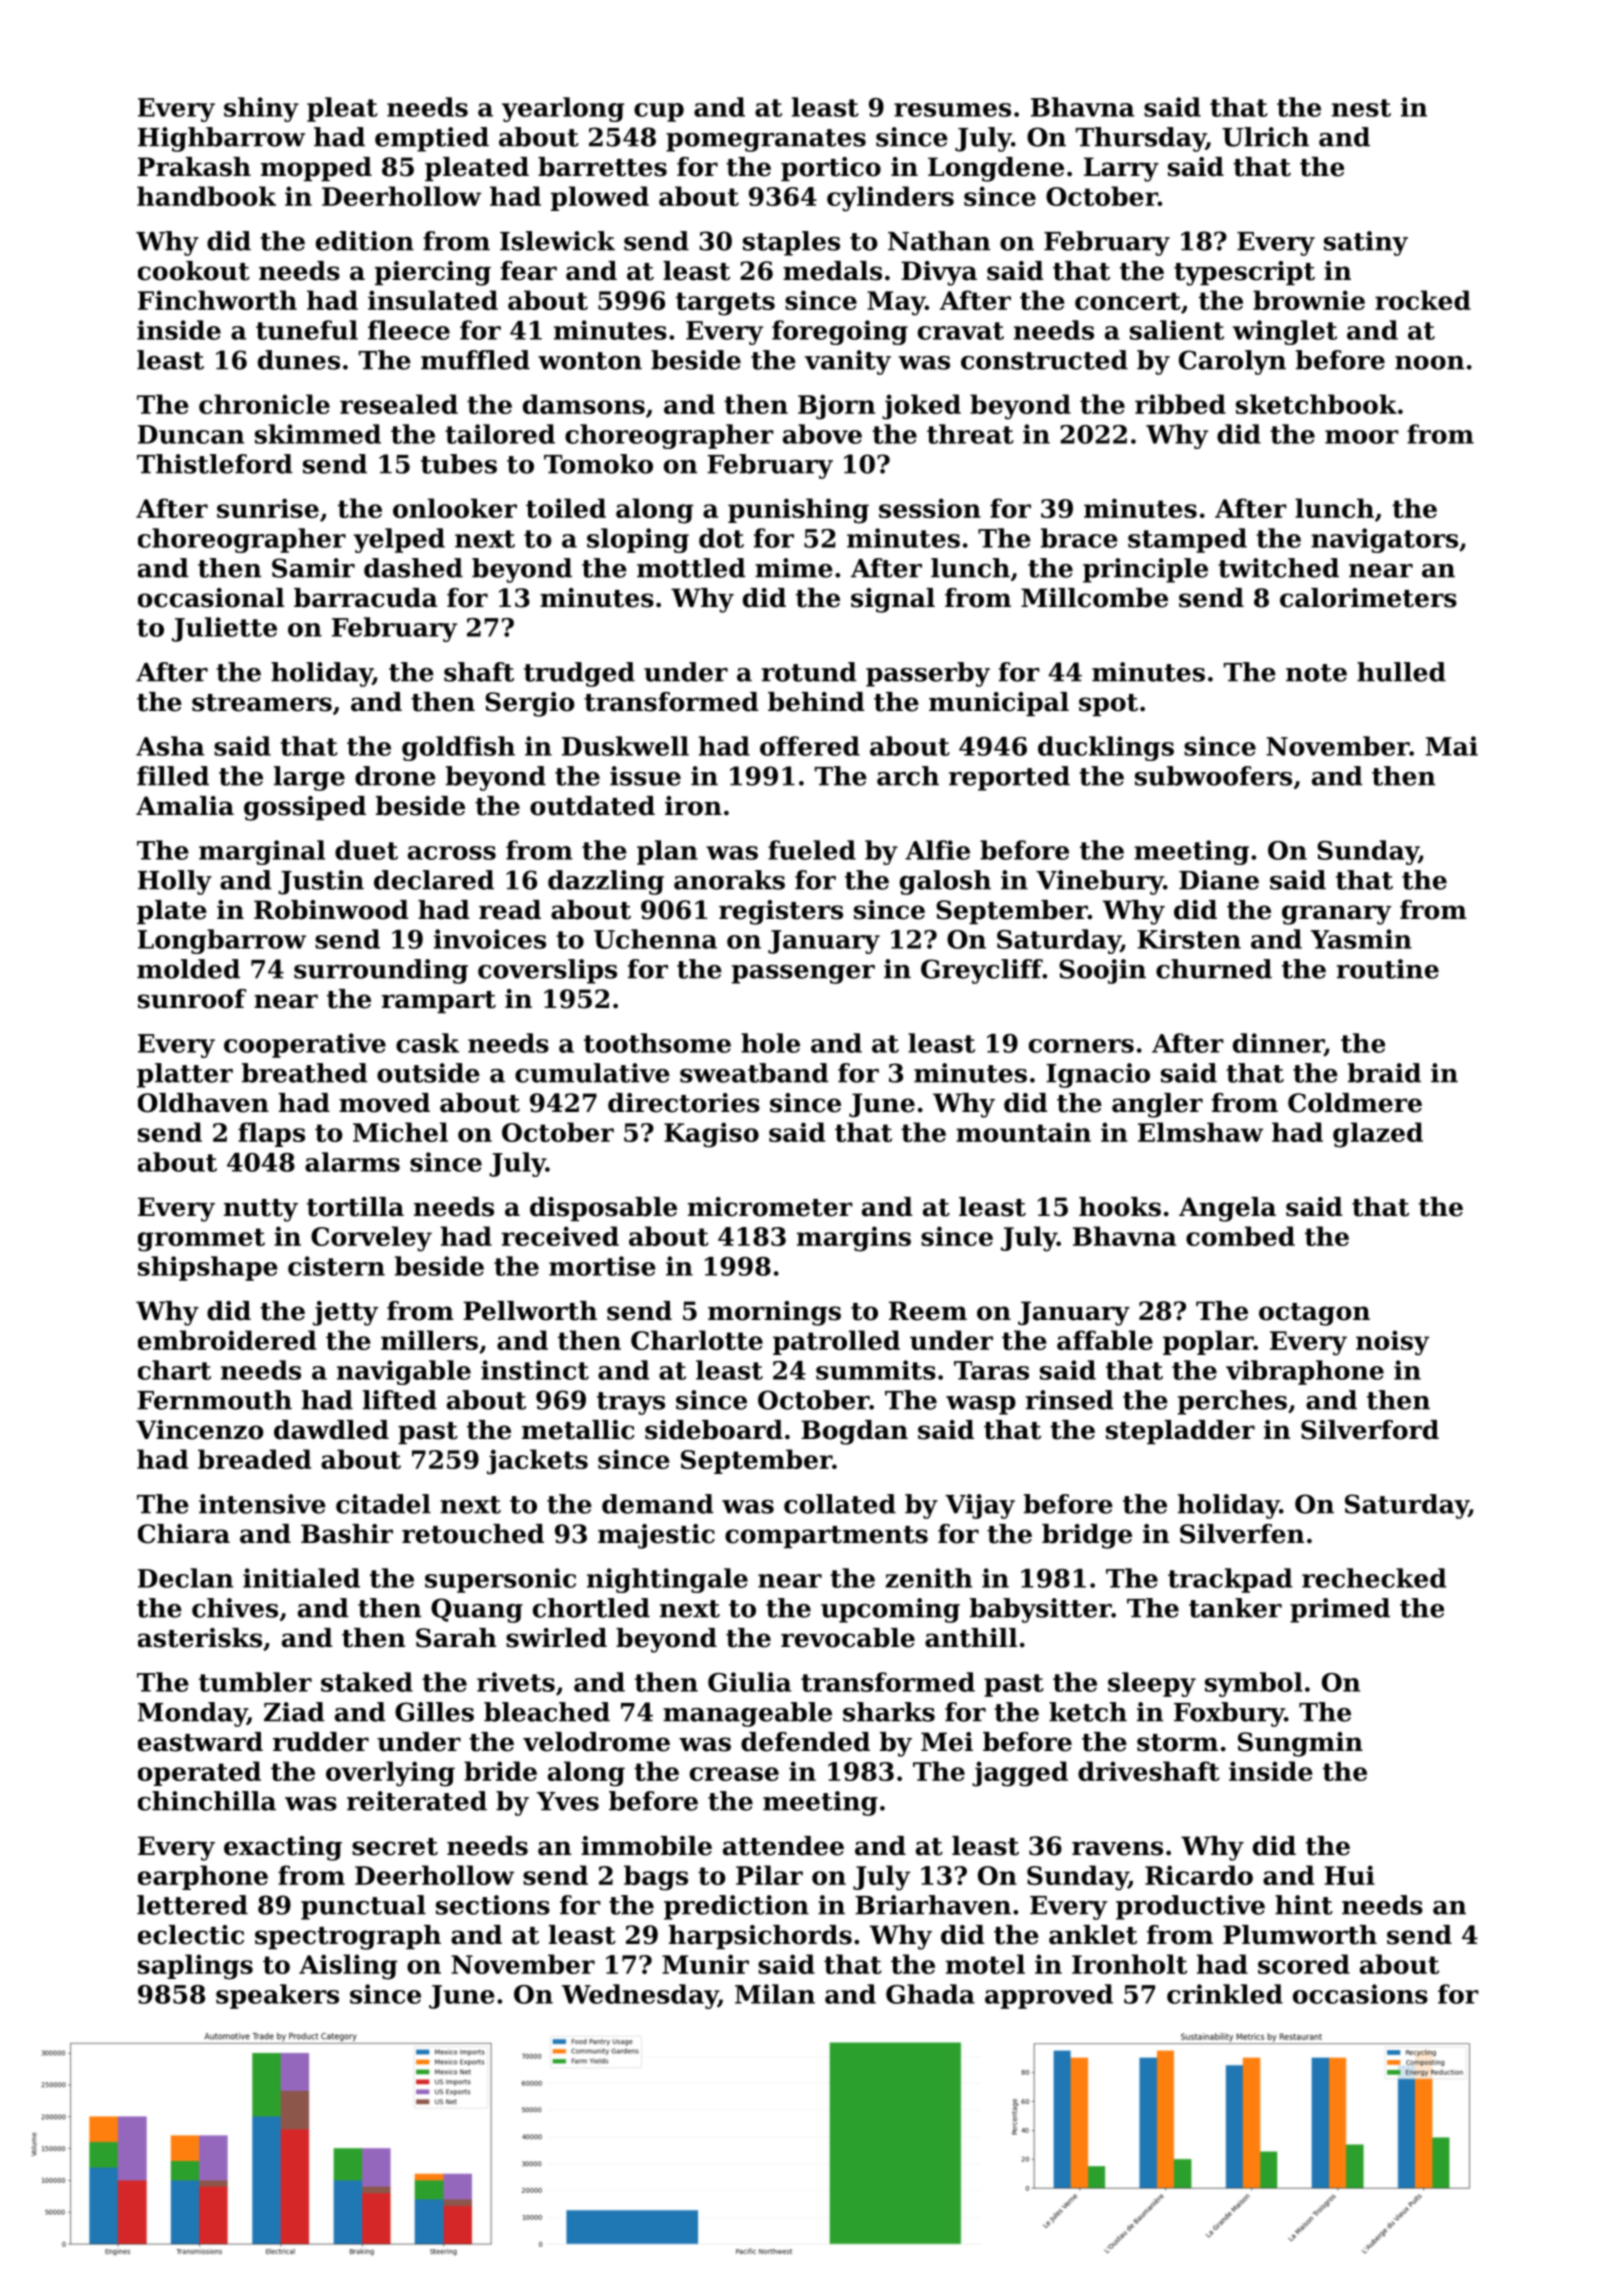 The image size is (1620, 2292). I want to click on rudder, so click(321, 1742).
